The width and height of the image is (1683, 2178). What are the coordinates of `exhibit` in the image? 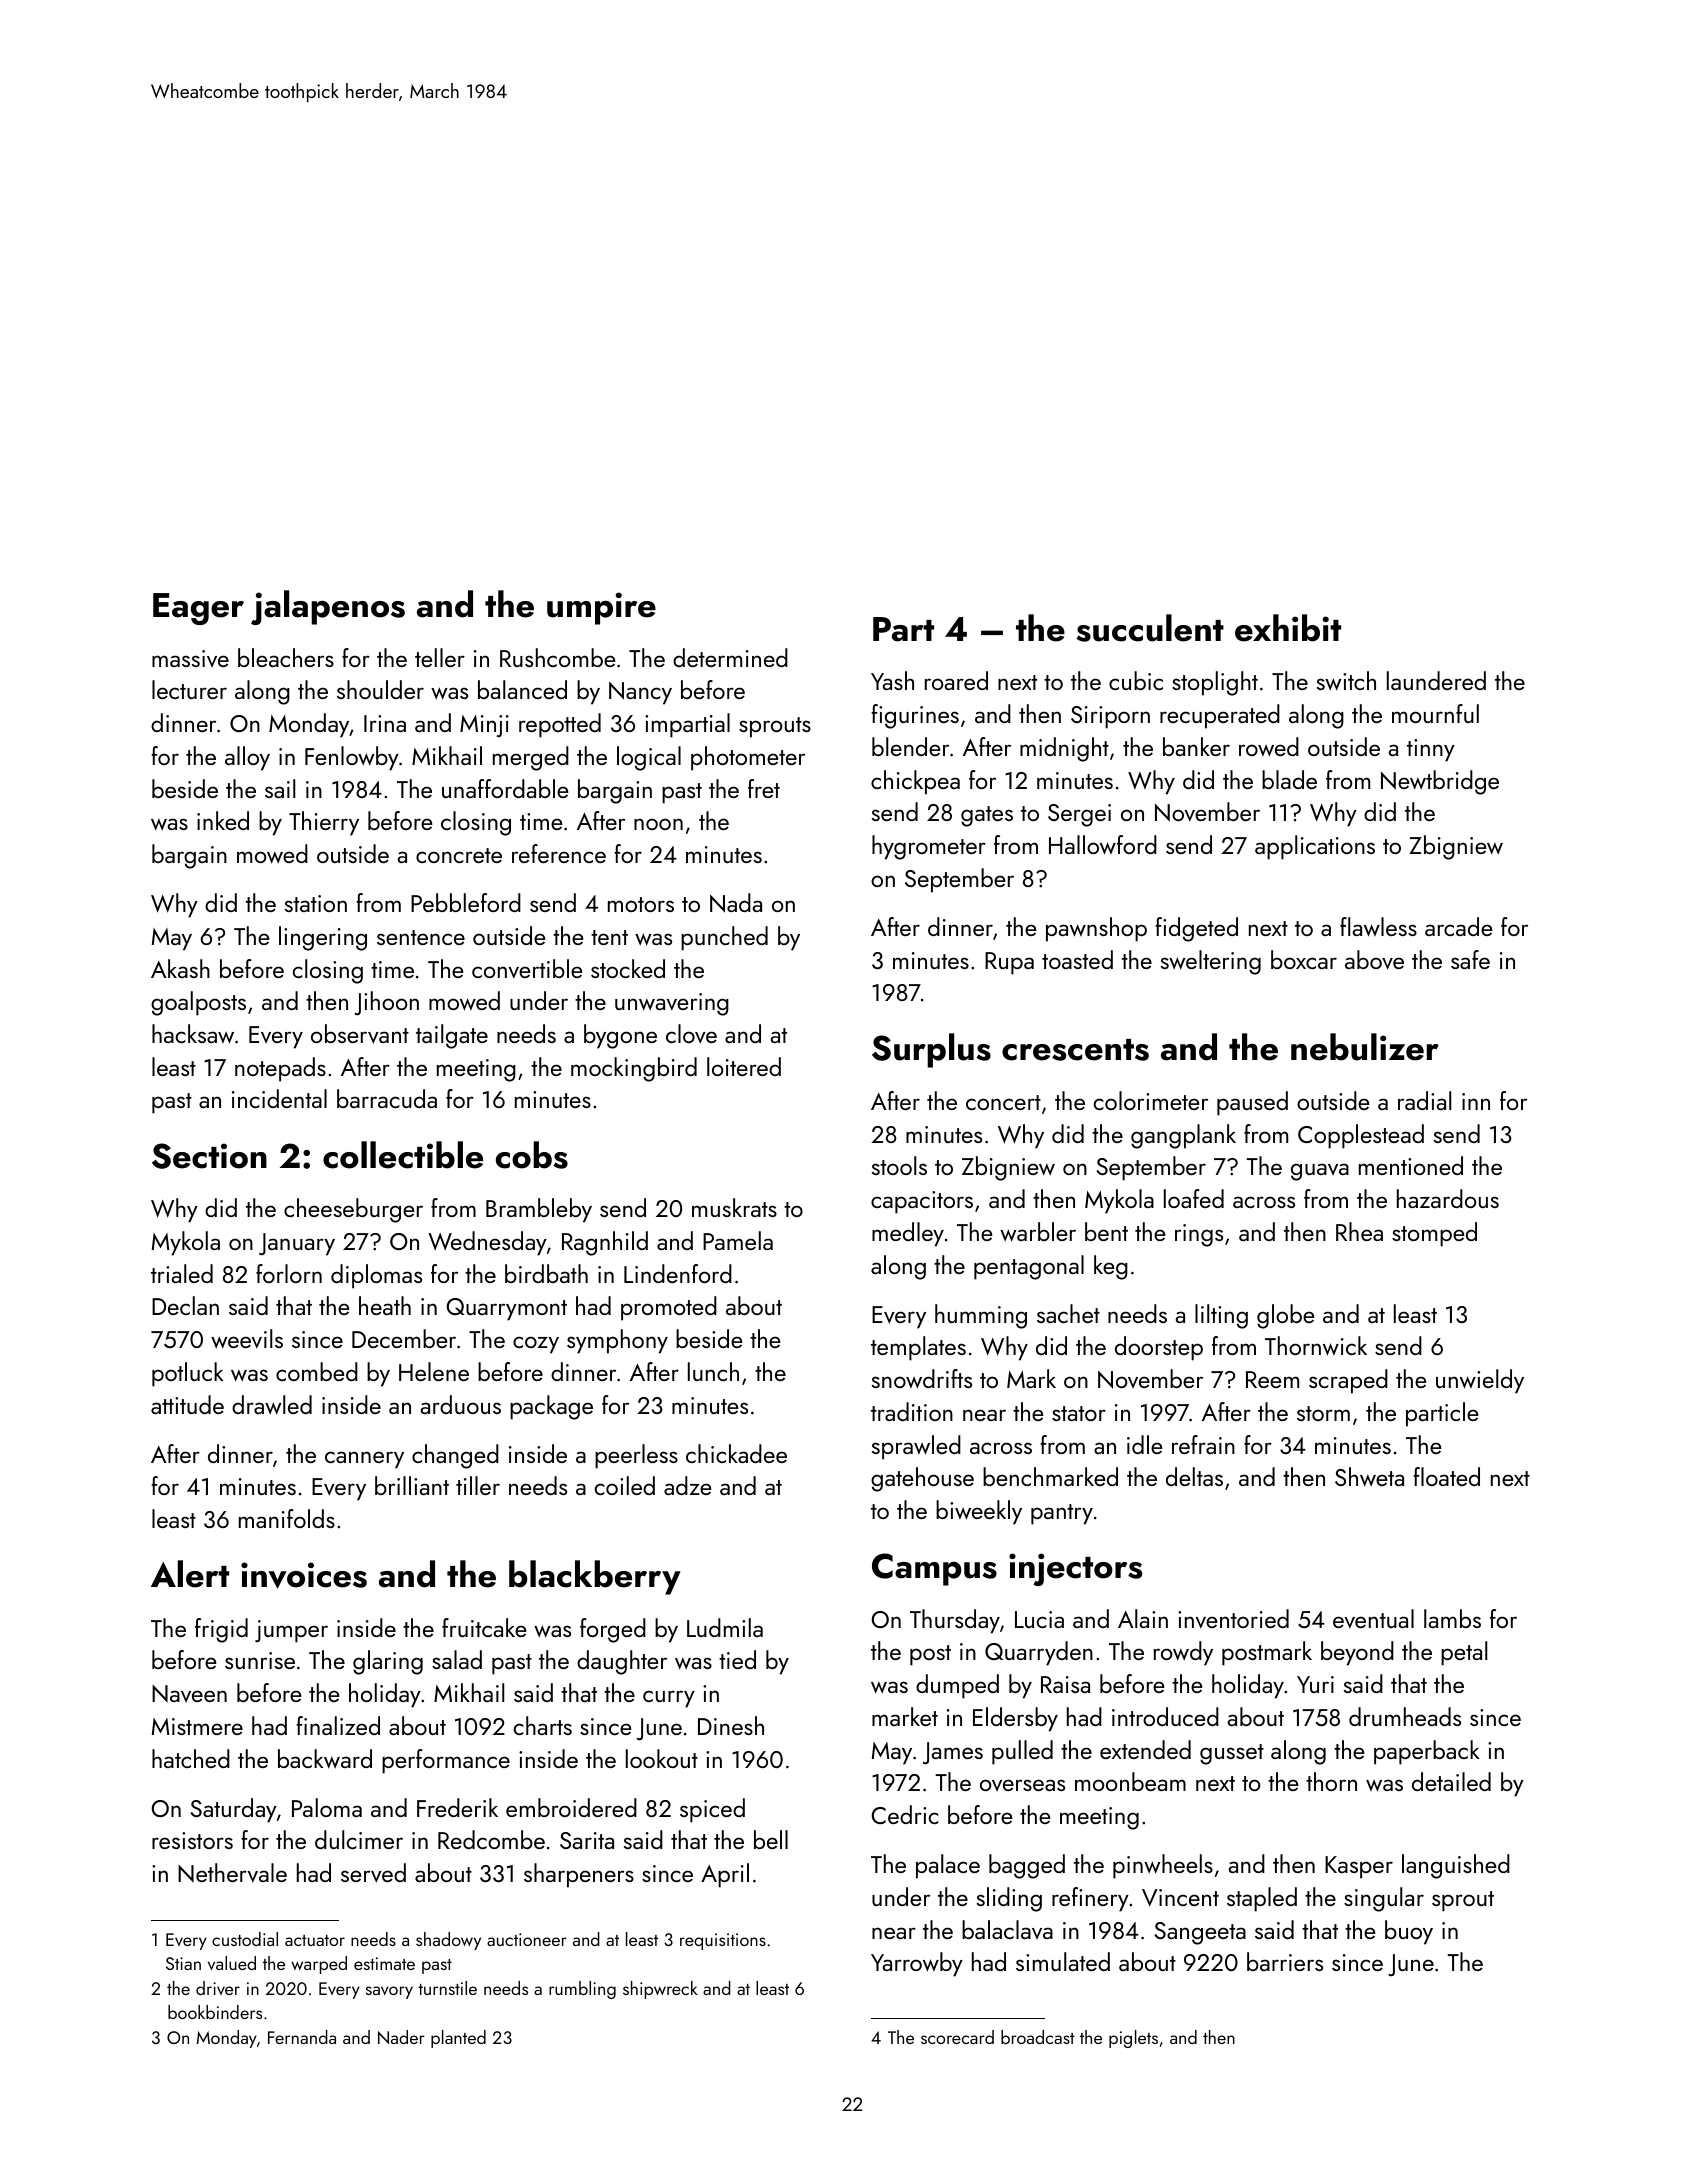 It's located at (1288, 628).
